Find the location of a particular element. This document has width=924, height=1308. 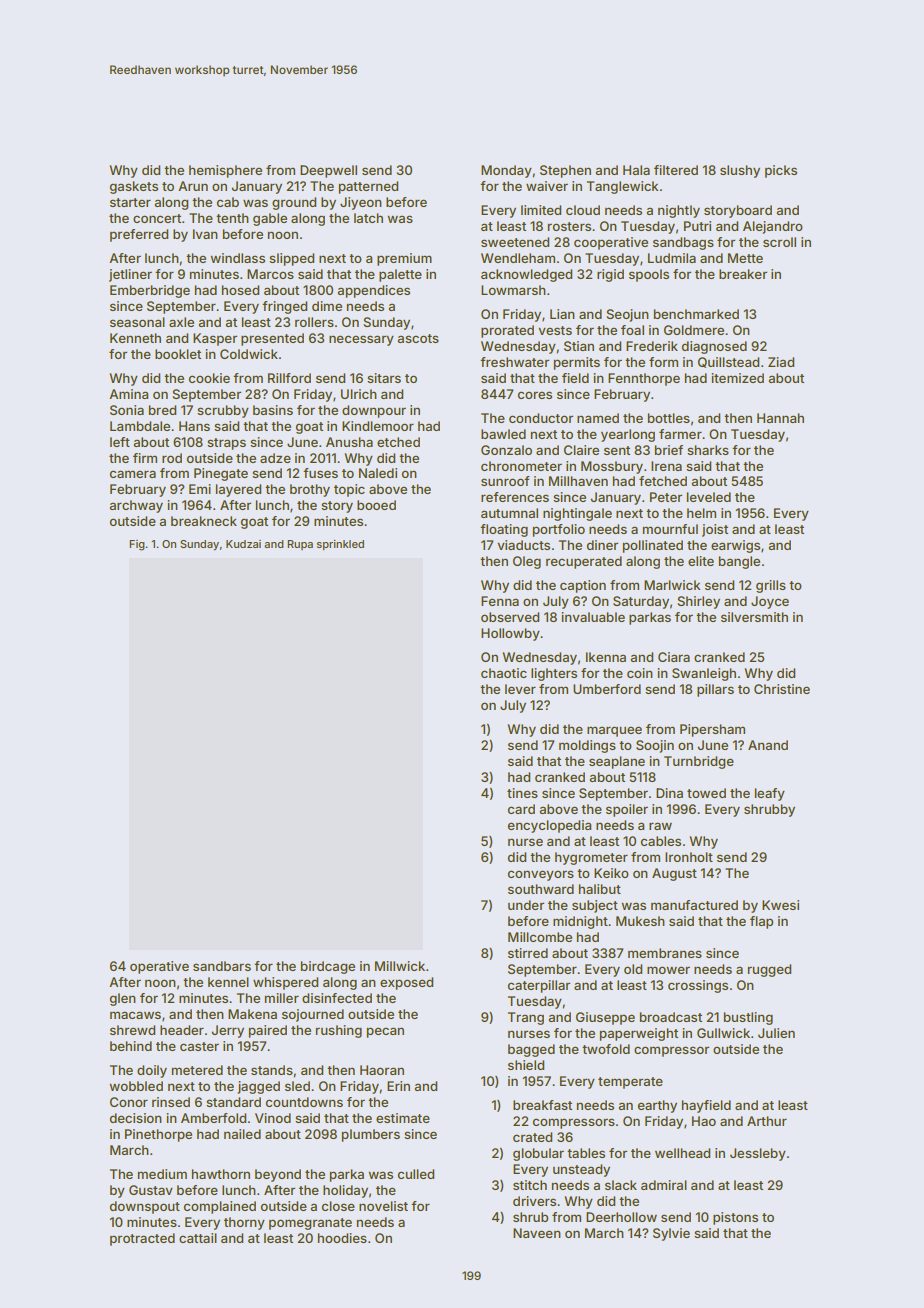

Dina is located at coordinates (669, 793).
